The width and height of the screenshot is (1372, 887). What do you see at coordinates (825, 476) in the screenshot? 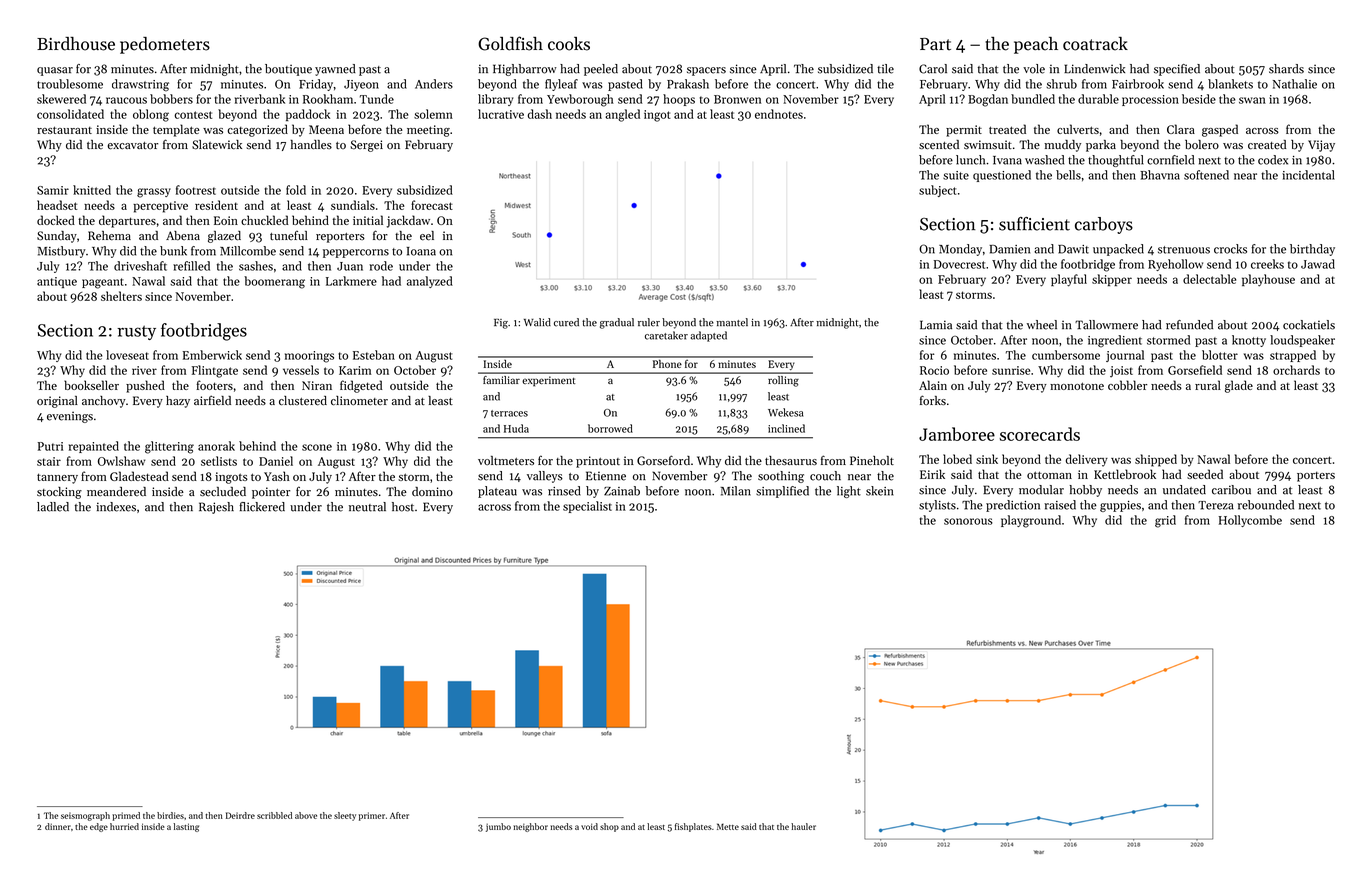
I see `couch` at bounding box center [825, 476].
